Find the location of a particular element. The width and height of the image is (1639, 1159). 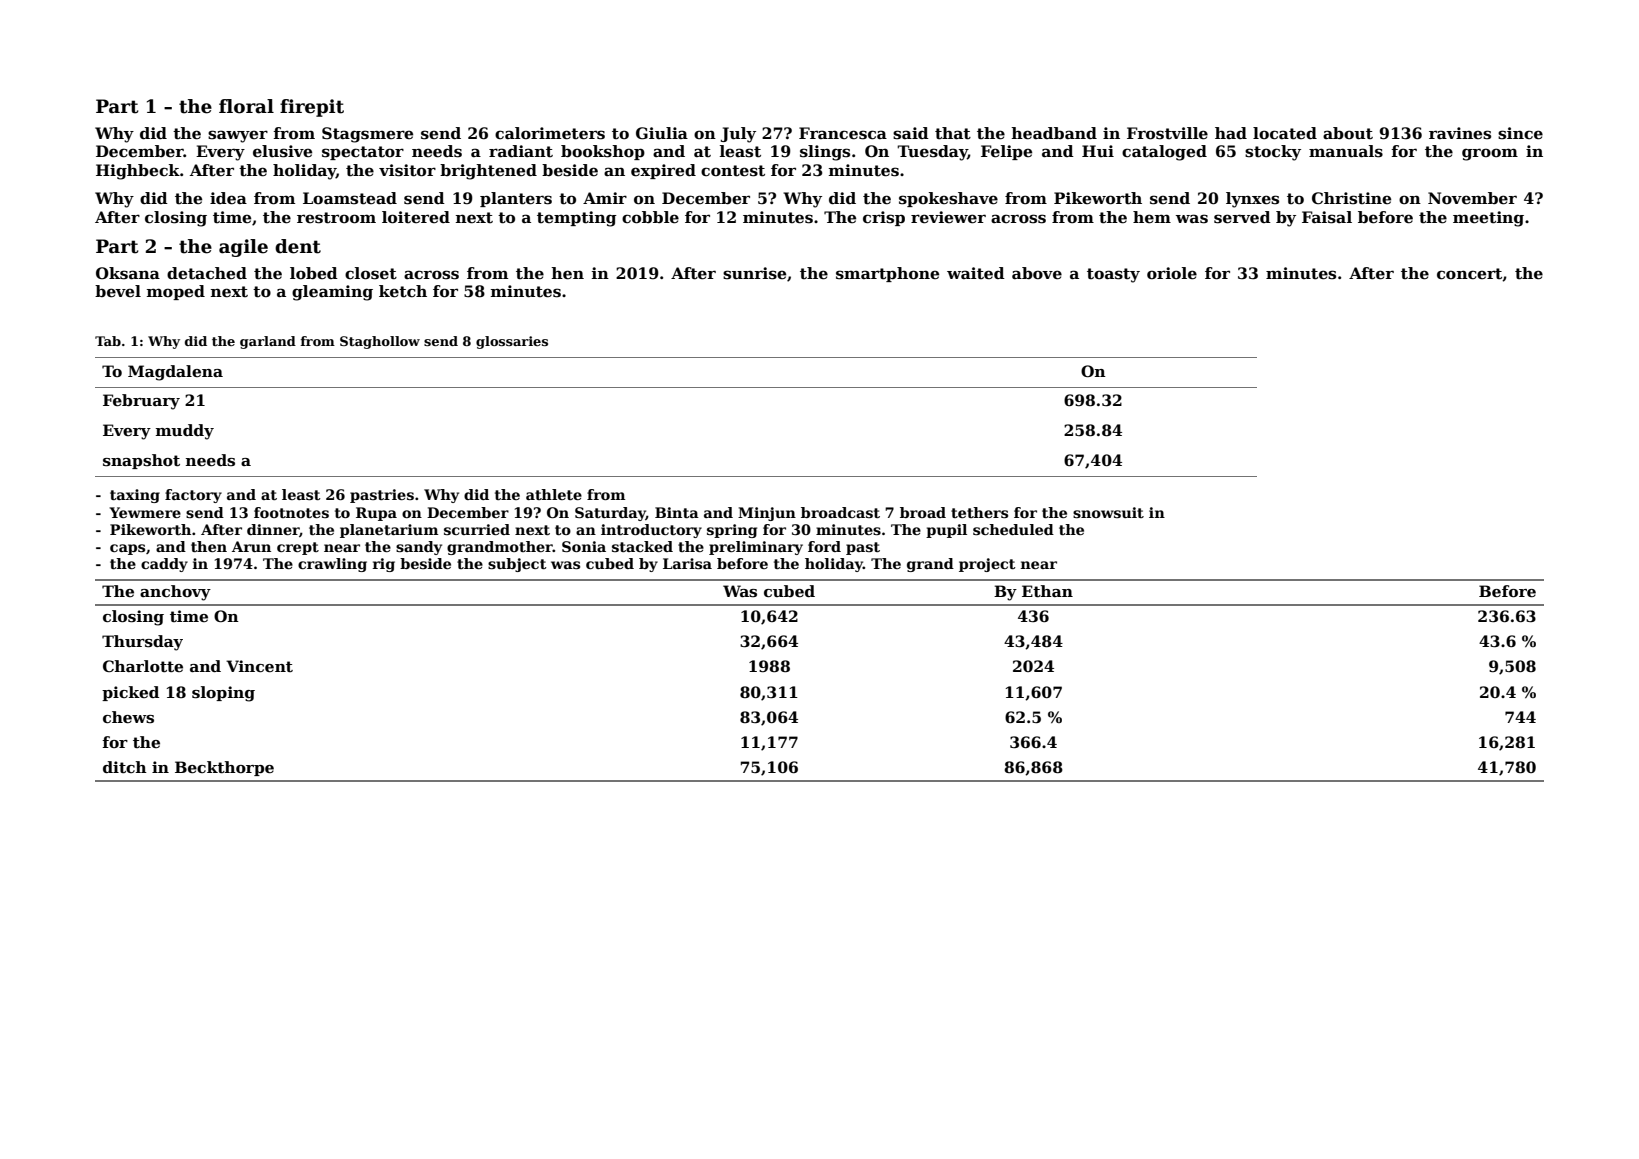

Giulia is located at coordinates (662, 133).
